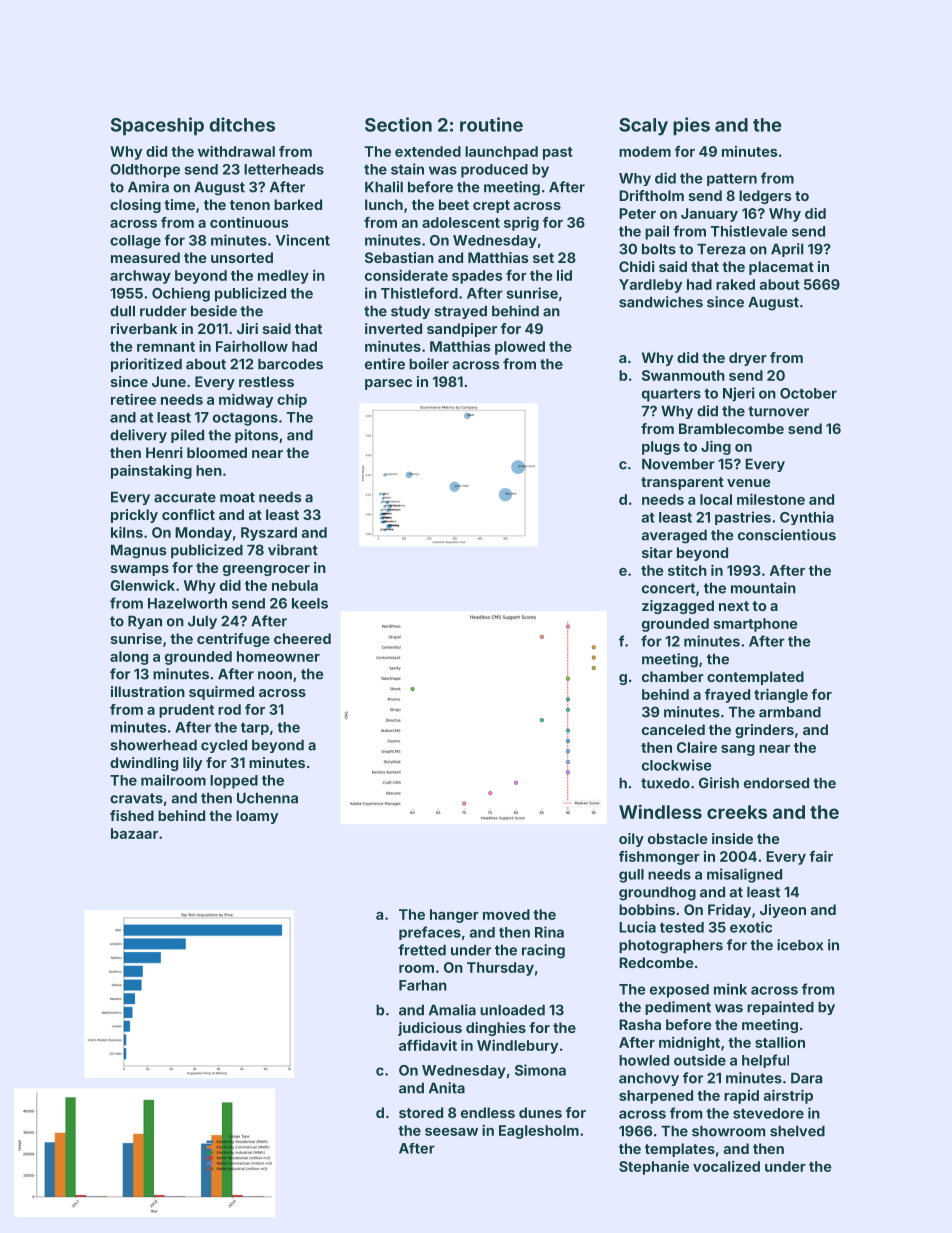  Describe the element at coordinates (668, 588) in the screenshot. I see `concert` at that location.
